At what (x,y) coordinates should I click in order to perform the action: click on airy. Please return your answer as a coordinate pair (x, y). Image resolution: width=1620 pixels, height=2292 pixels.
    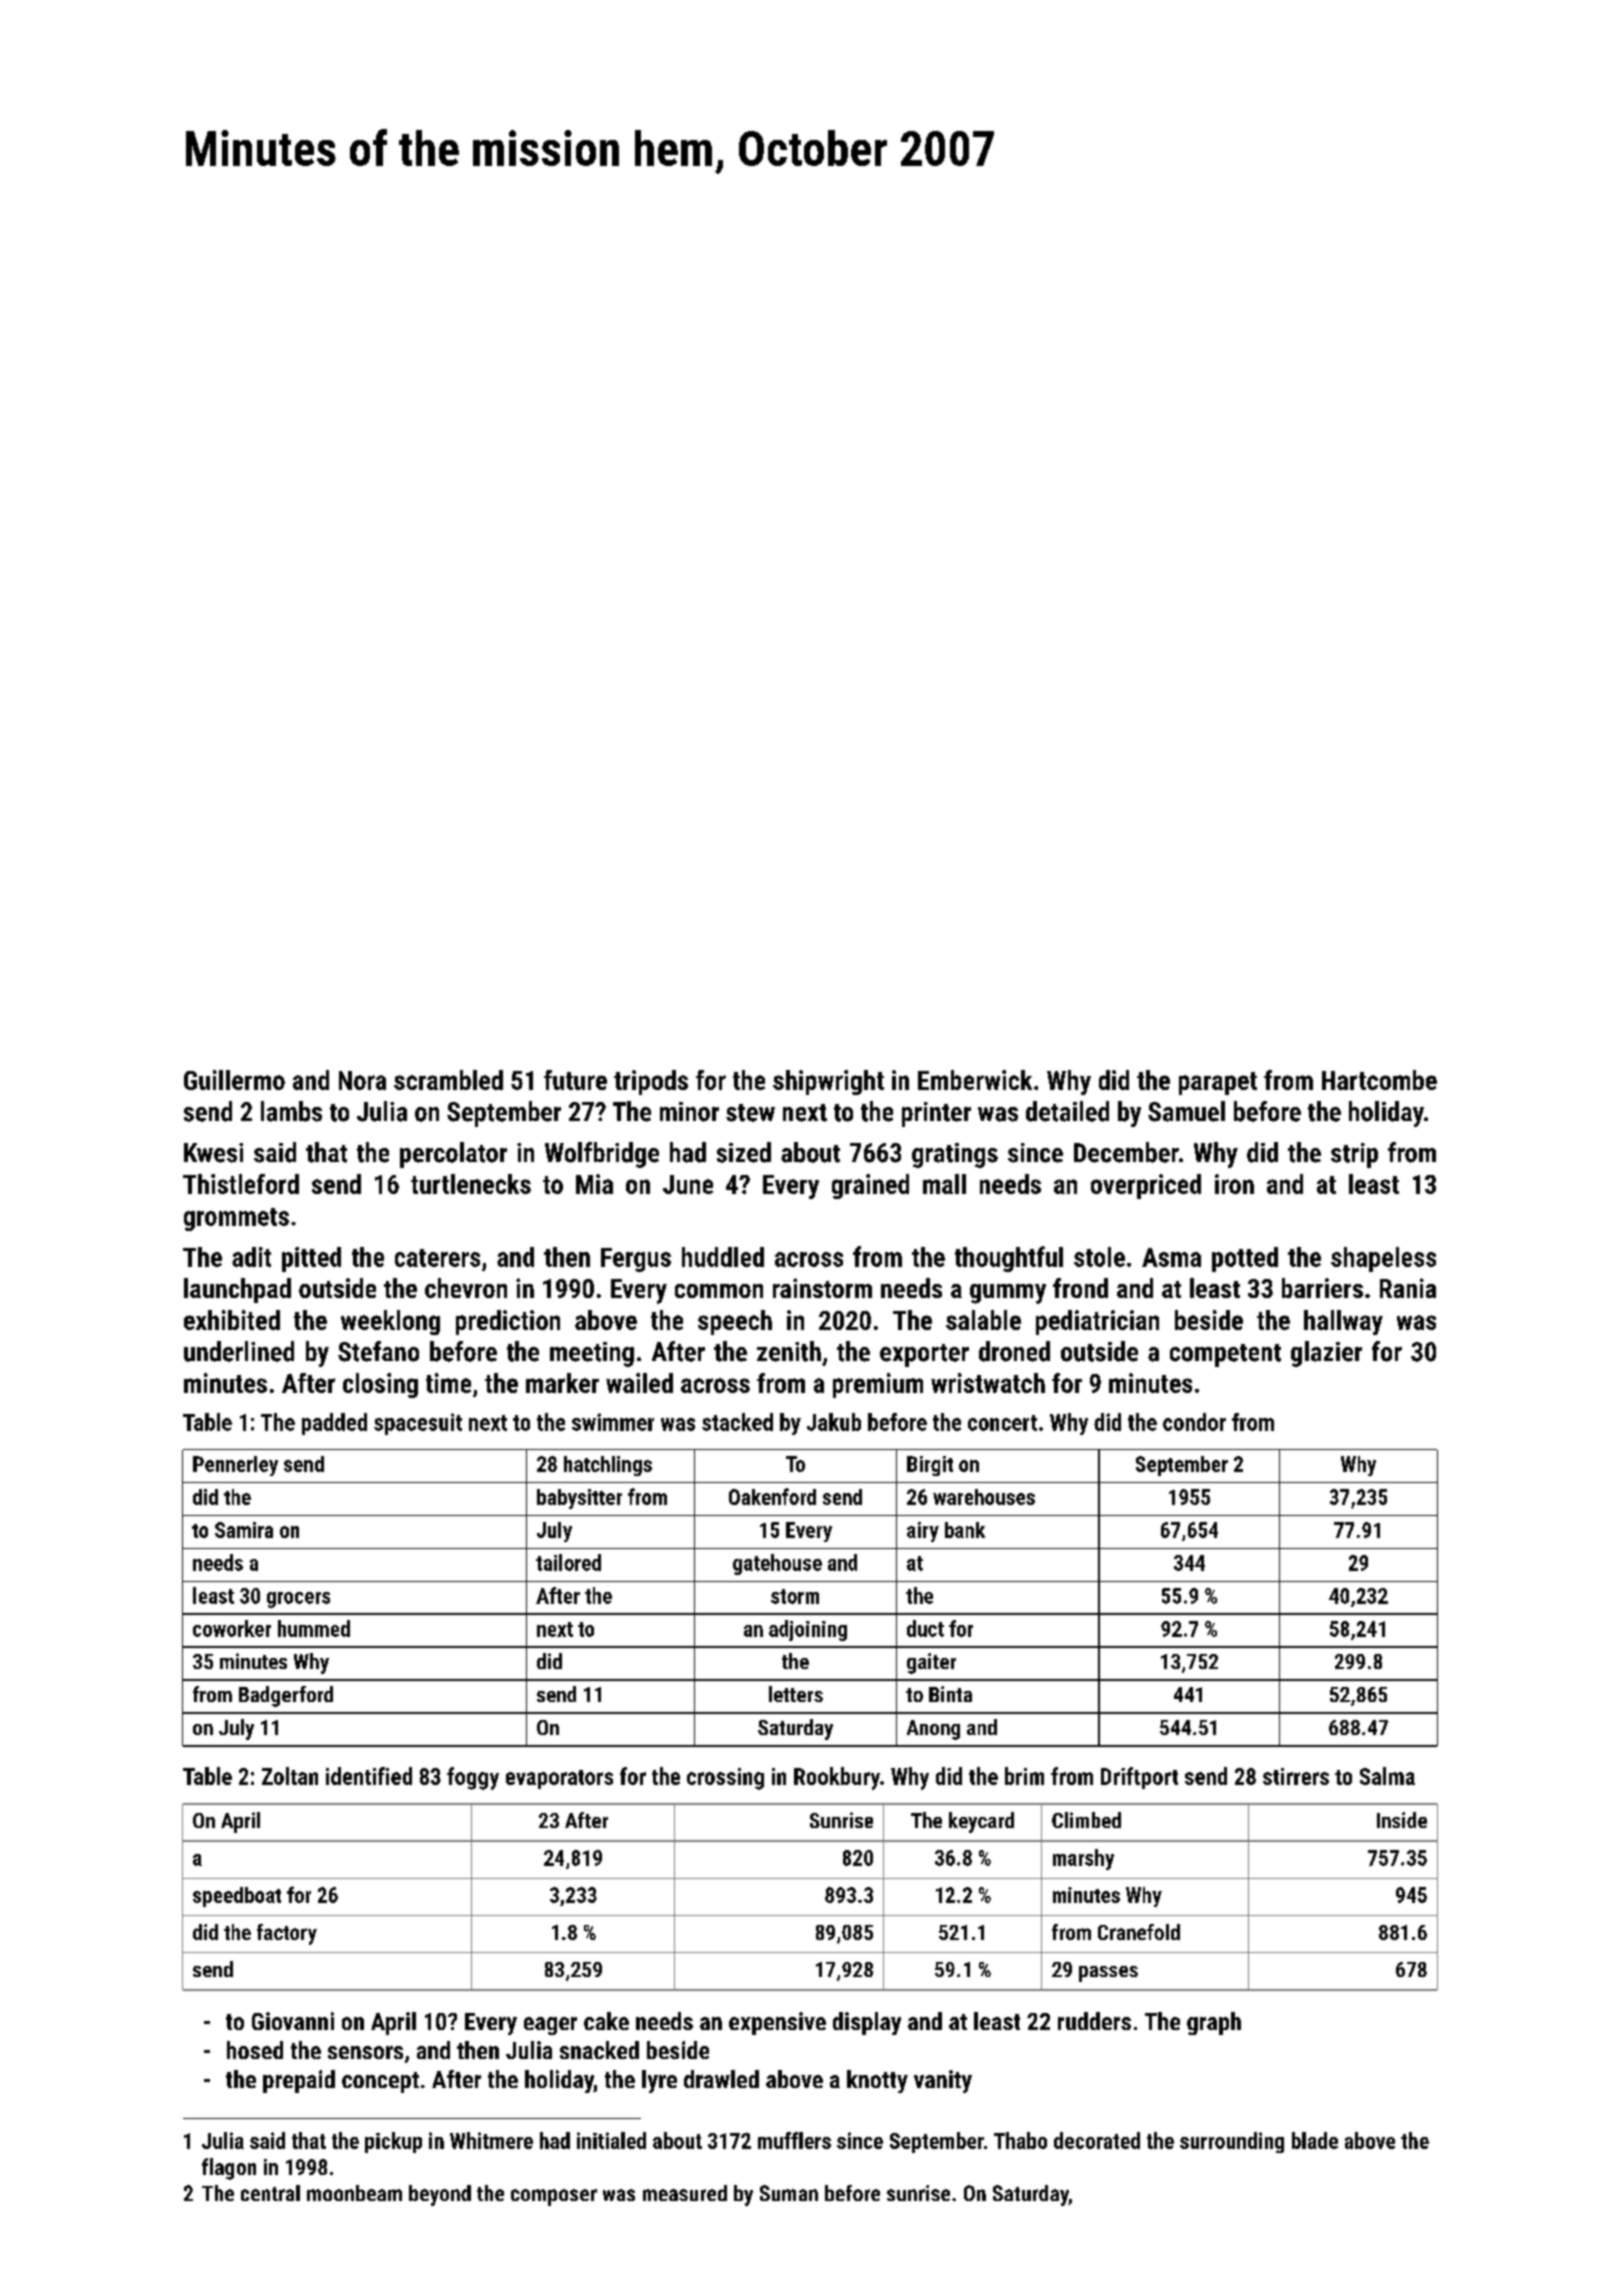
    Looking at the image, I should click on (923, 1532).
